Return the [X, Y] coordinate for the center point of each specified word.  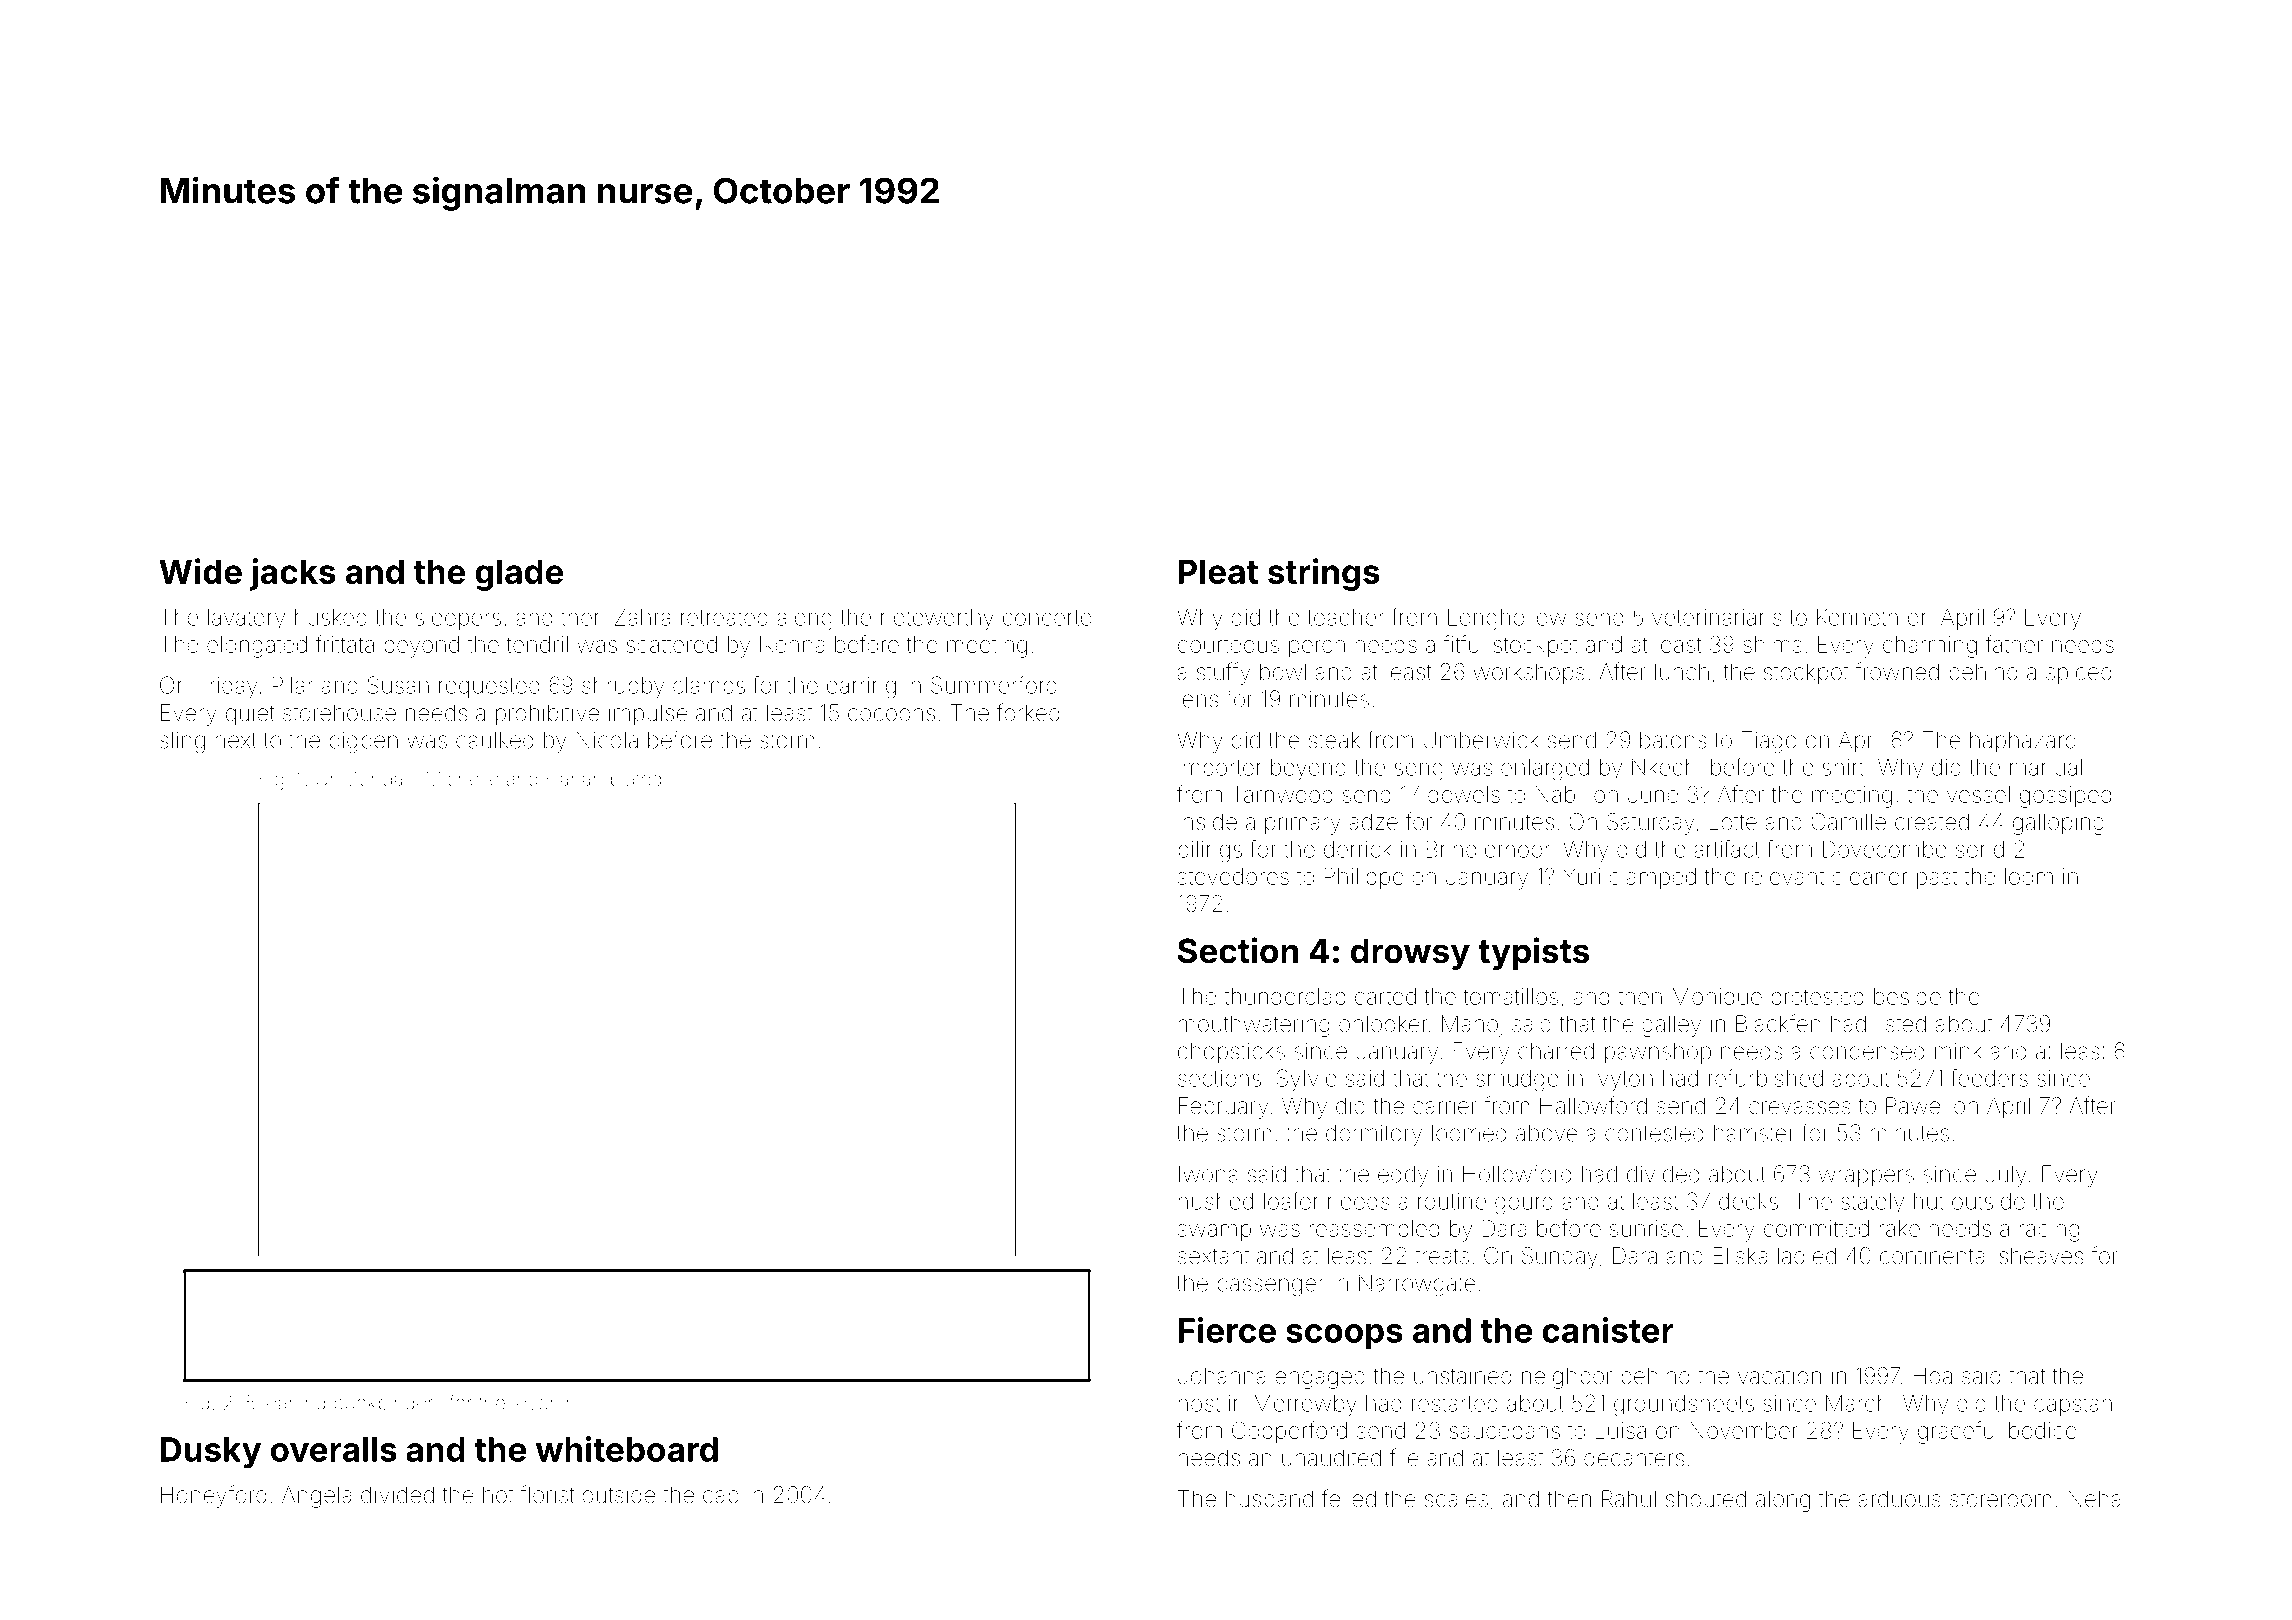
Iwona [1208, 1174]
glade [519, 575]
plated [636, 781]
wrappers [1866, 1178]
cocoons [891, 715]
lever [533, 1403]
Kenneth [1857, 617]
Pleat [1218, 571]
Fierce [1227, 1330]
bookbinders [388, 1402]
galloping [2058, 824]
